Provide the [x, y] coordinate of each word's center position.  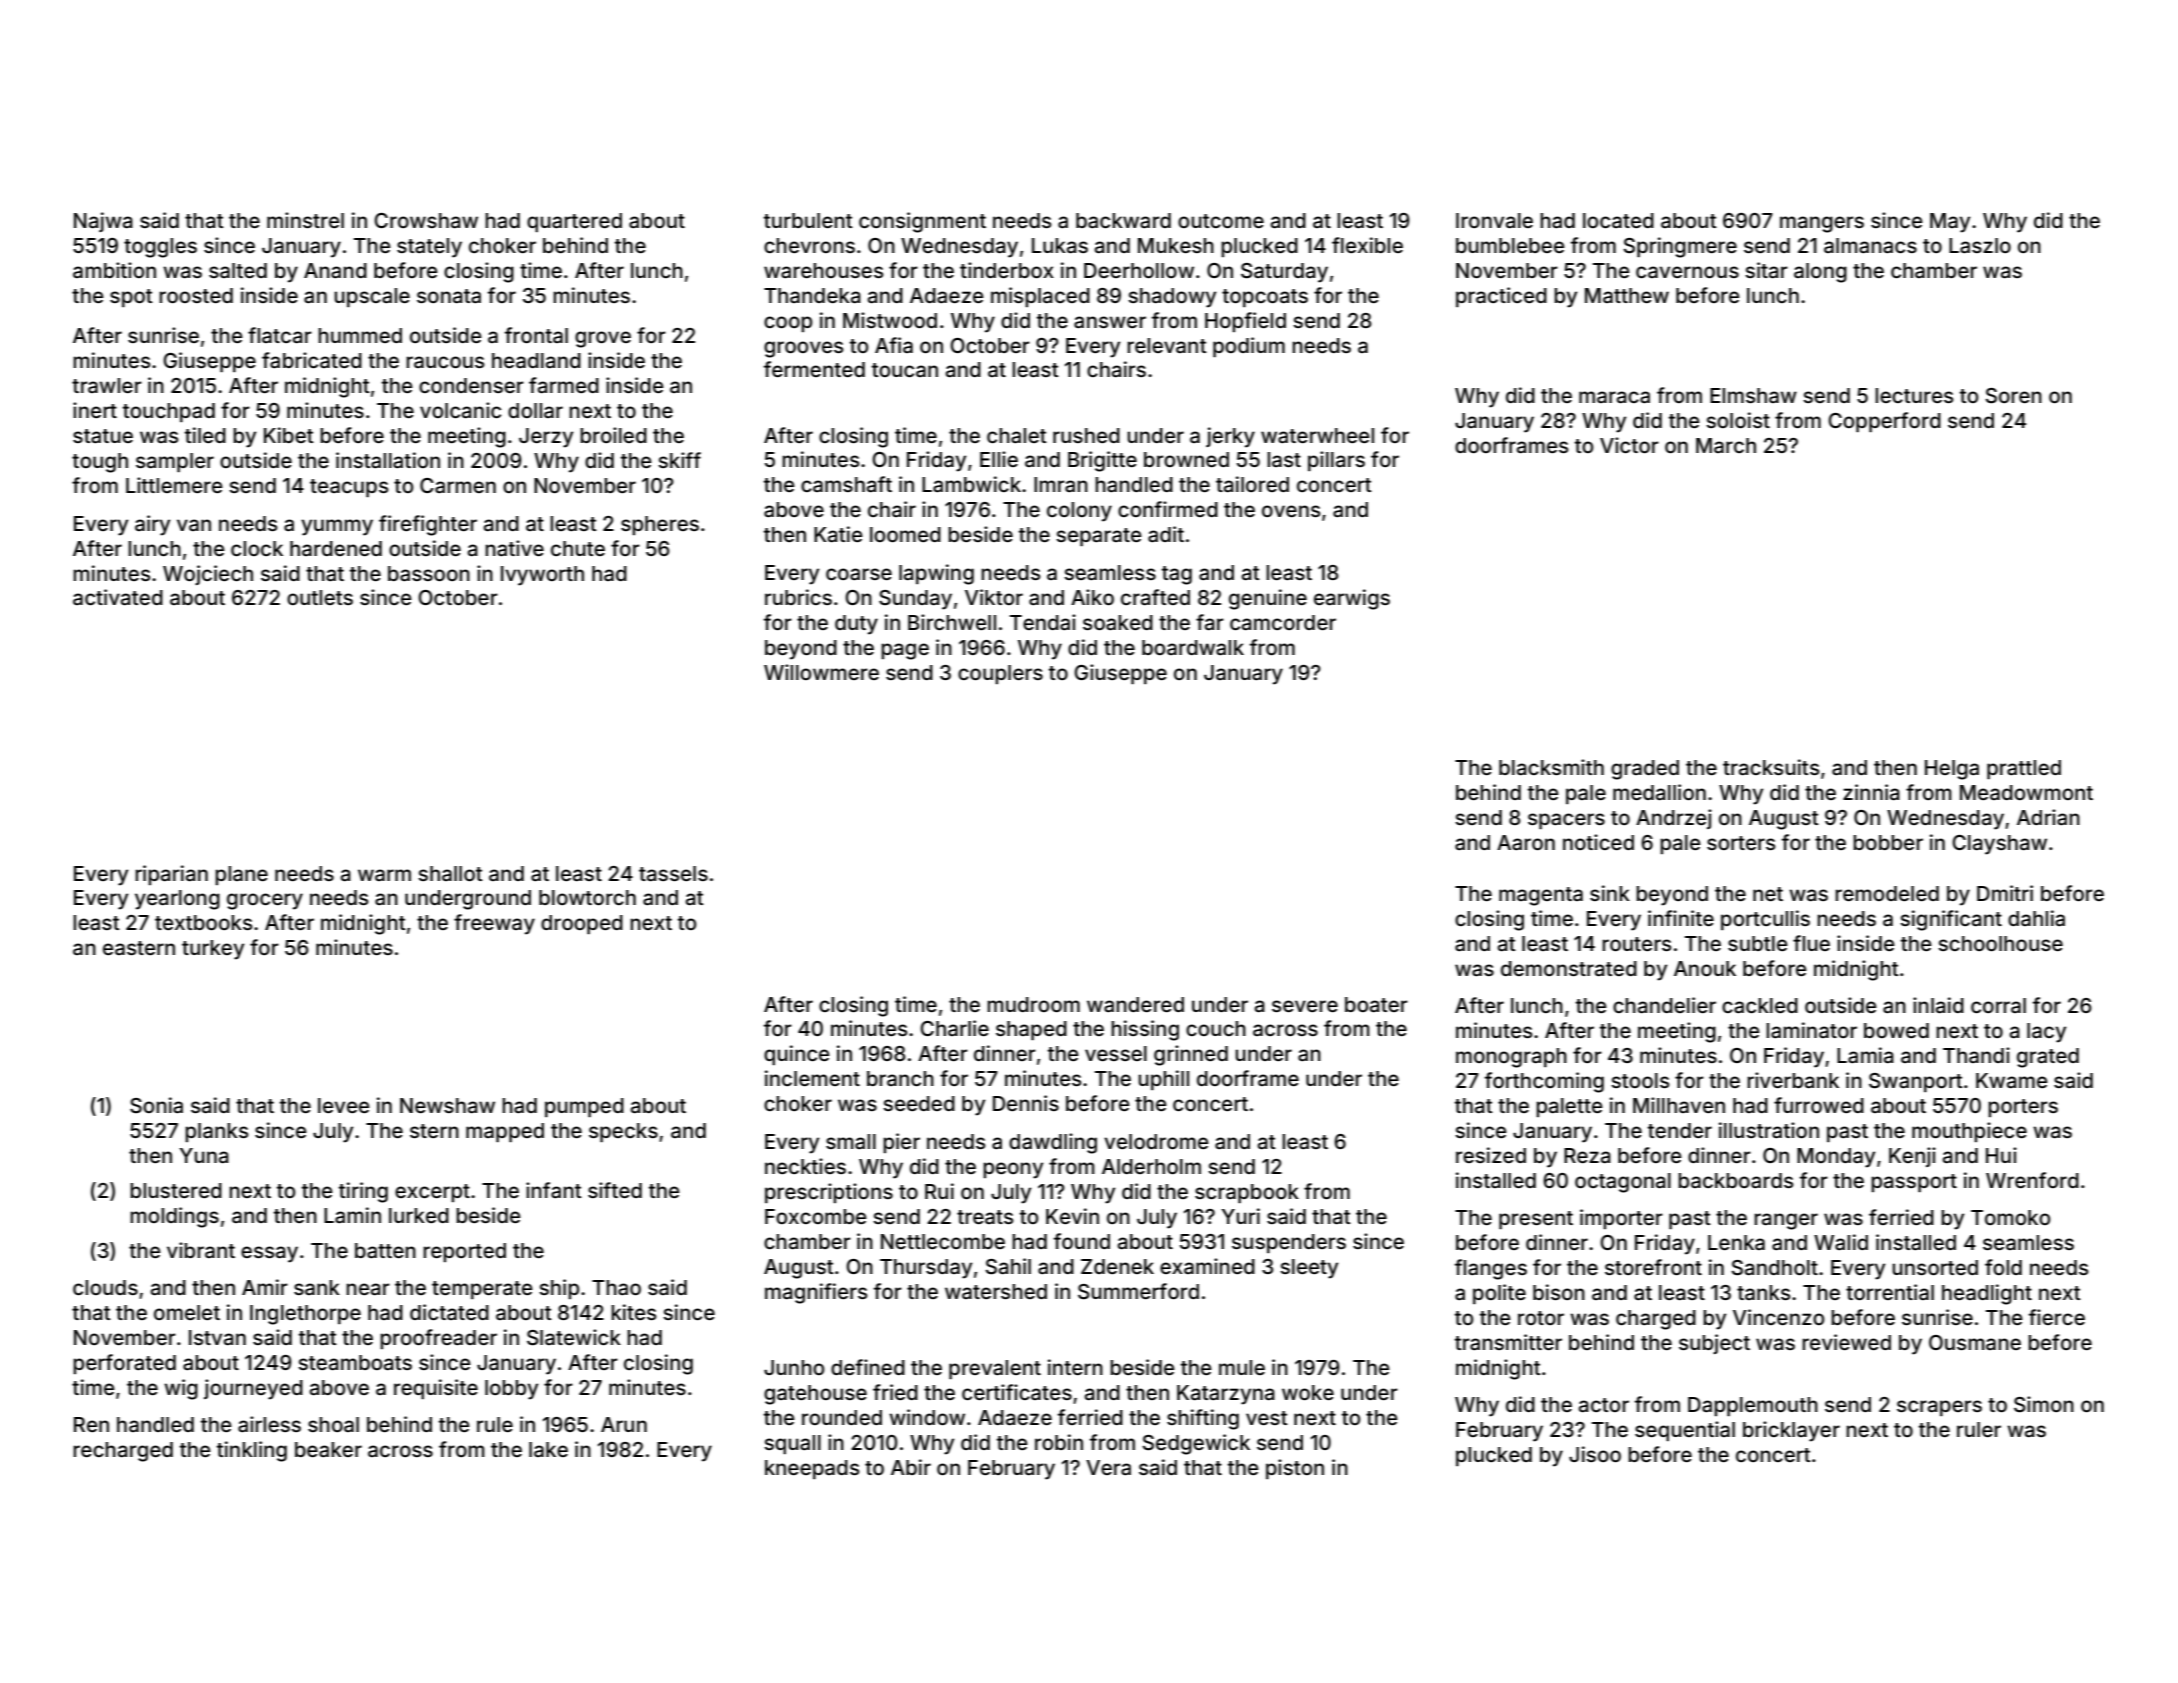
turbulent [808, 220]
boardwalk [1193, 647]
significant [1951, 920]
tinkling [252, 1451]
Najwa [103, 222]
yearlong [177, 900]
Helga [1952, 770]
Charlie [954, 1028]
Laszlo [1980, 245]
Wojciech [208, 575]
